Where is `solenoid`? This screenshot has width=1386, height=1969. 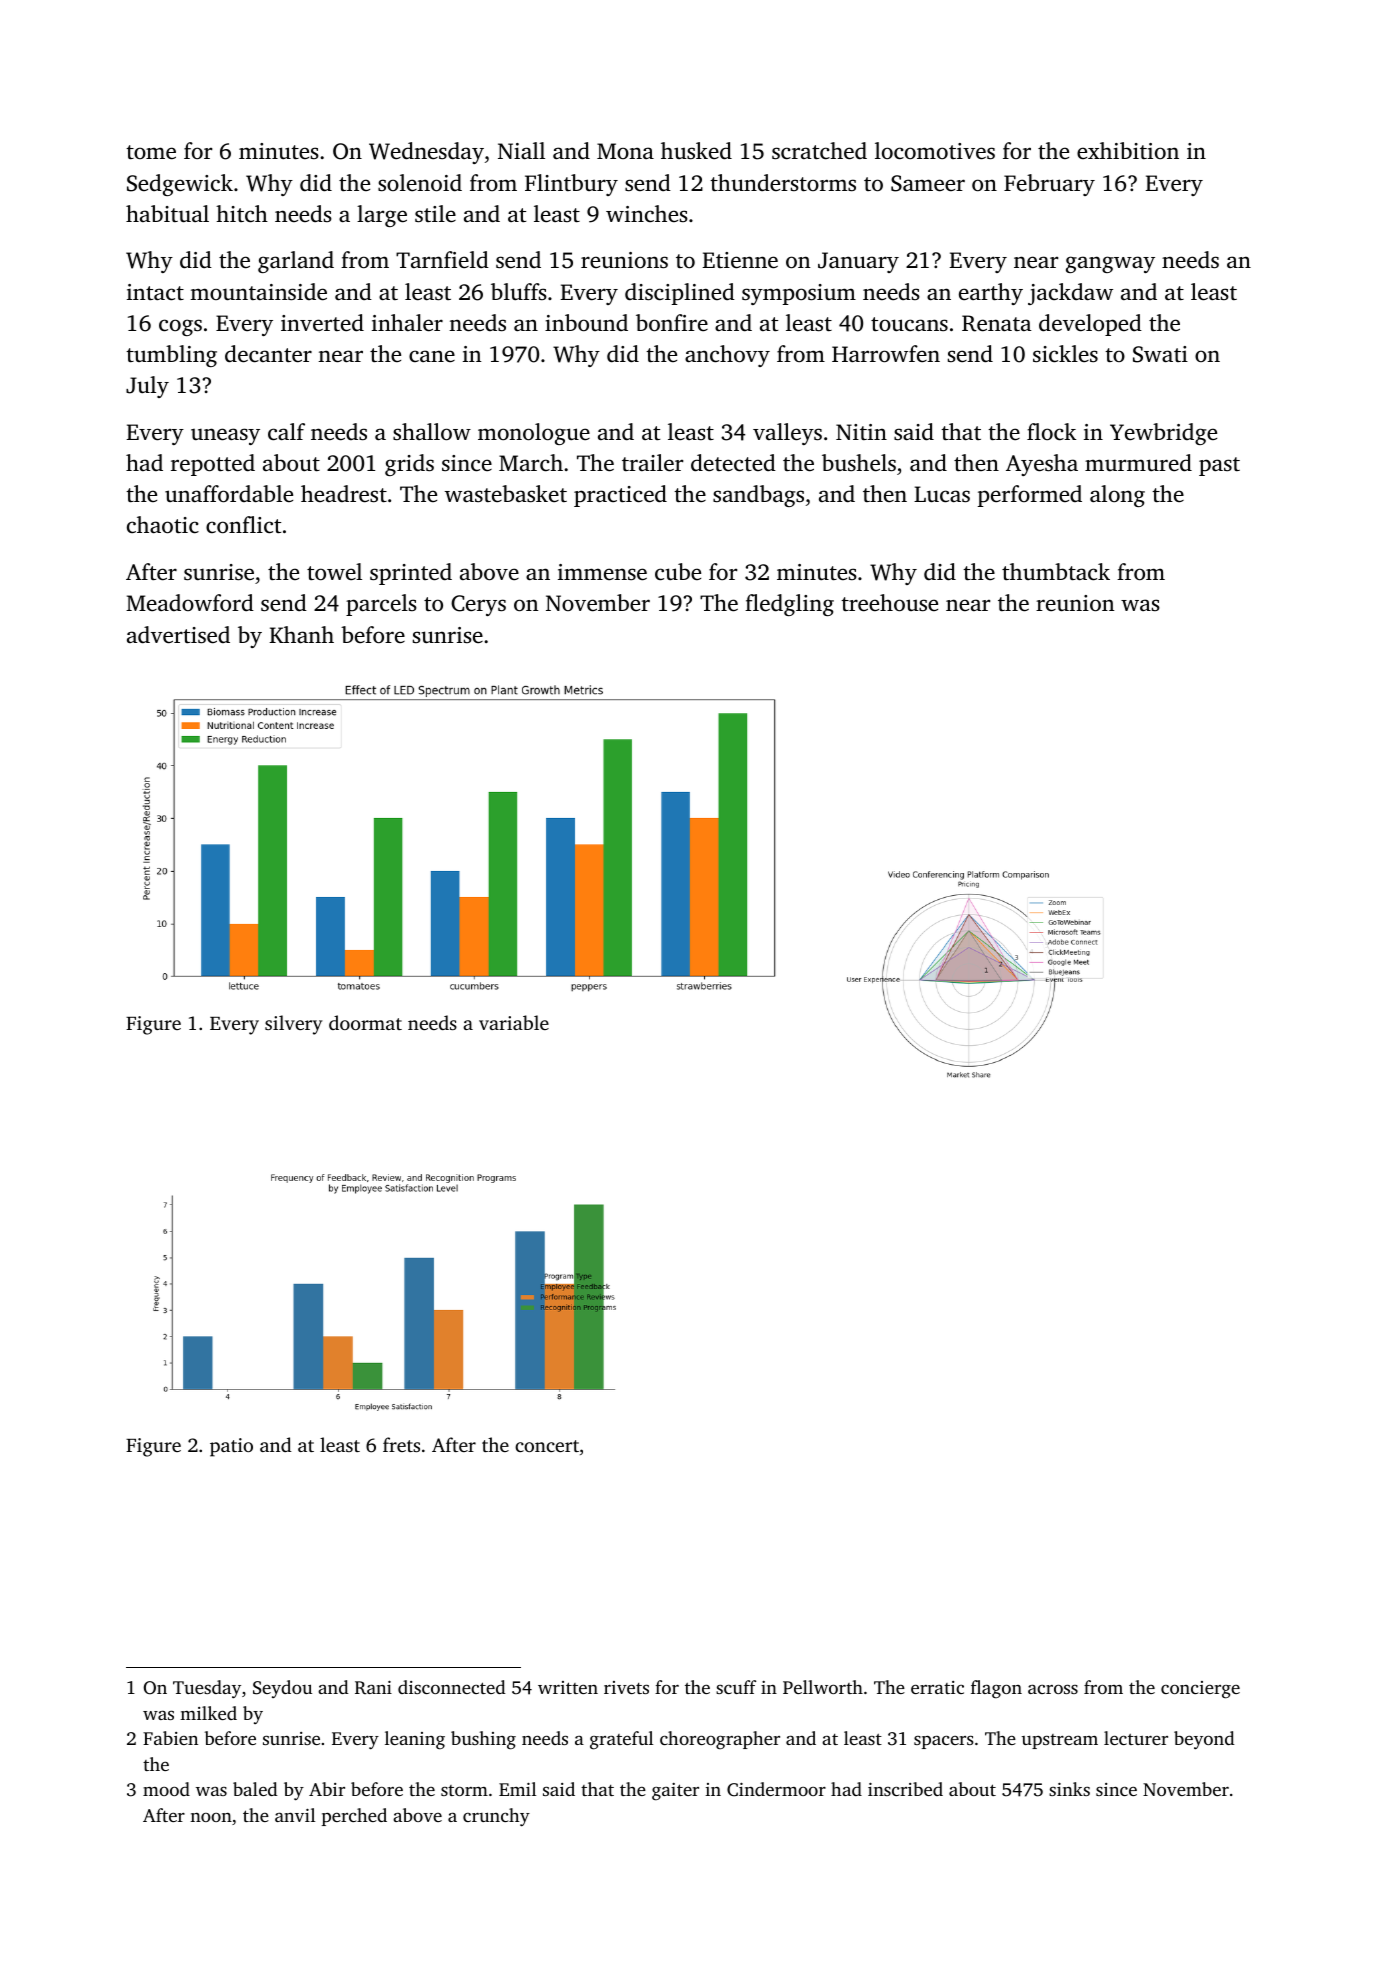 solenoid is located at coordinates (420, 183).
